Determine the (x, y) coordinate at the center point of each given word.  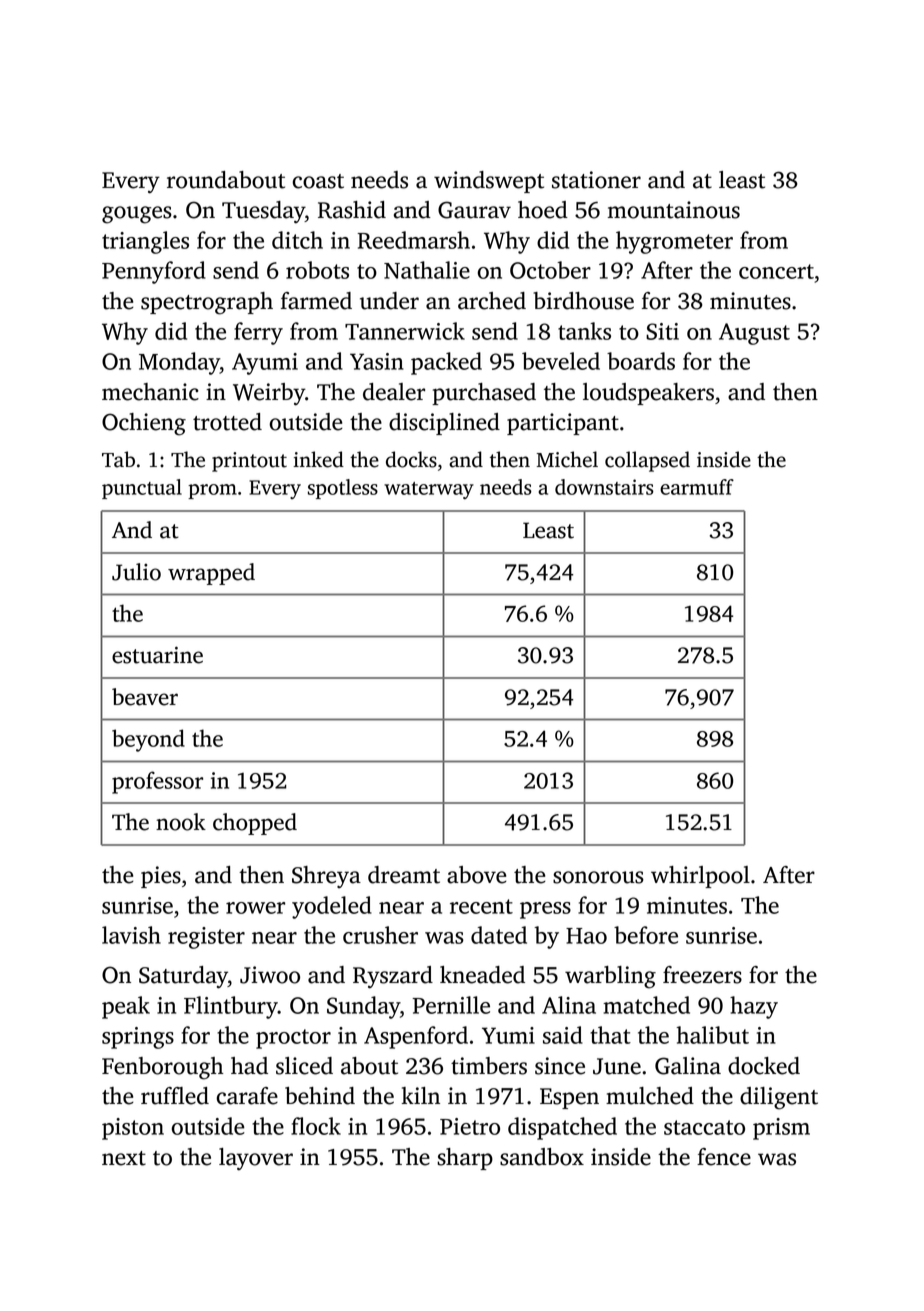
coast (318, 181)
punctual (142, 489)
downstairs (604, 487)
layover (256, 1159)
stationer (596, 180)
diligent (779, 1098)
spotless (343, 489)
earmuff (697, 487)
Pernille (451, 1005)
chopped (255, 824)
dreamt (404, 875)
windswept (489, 182)
